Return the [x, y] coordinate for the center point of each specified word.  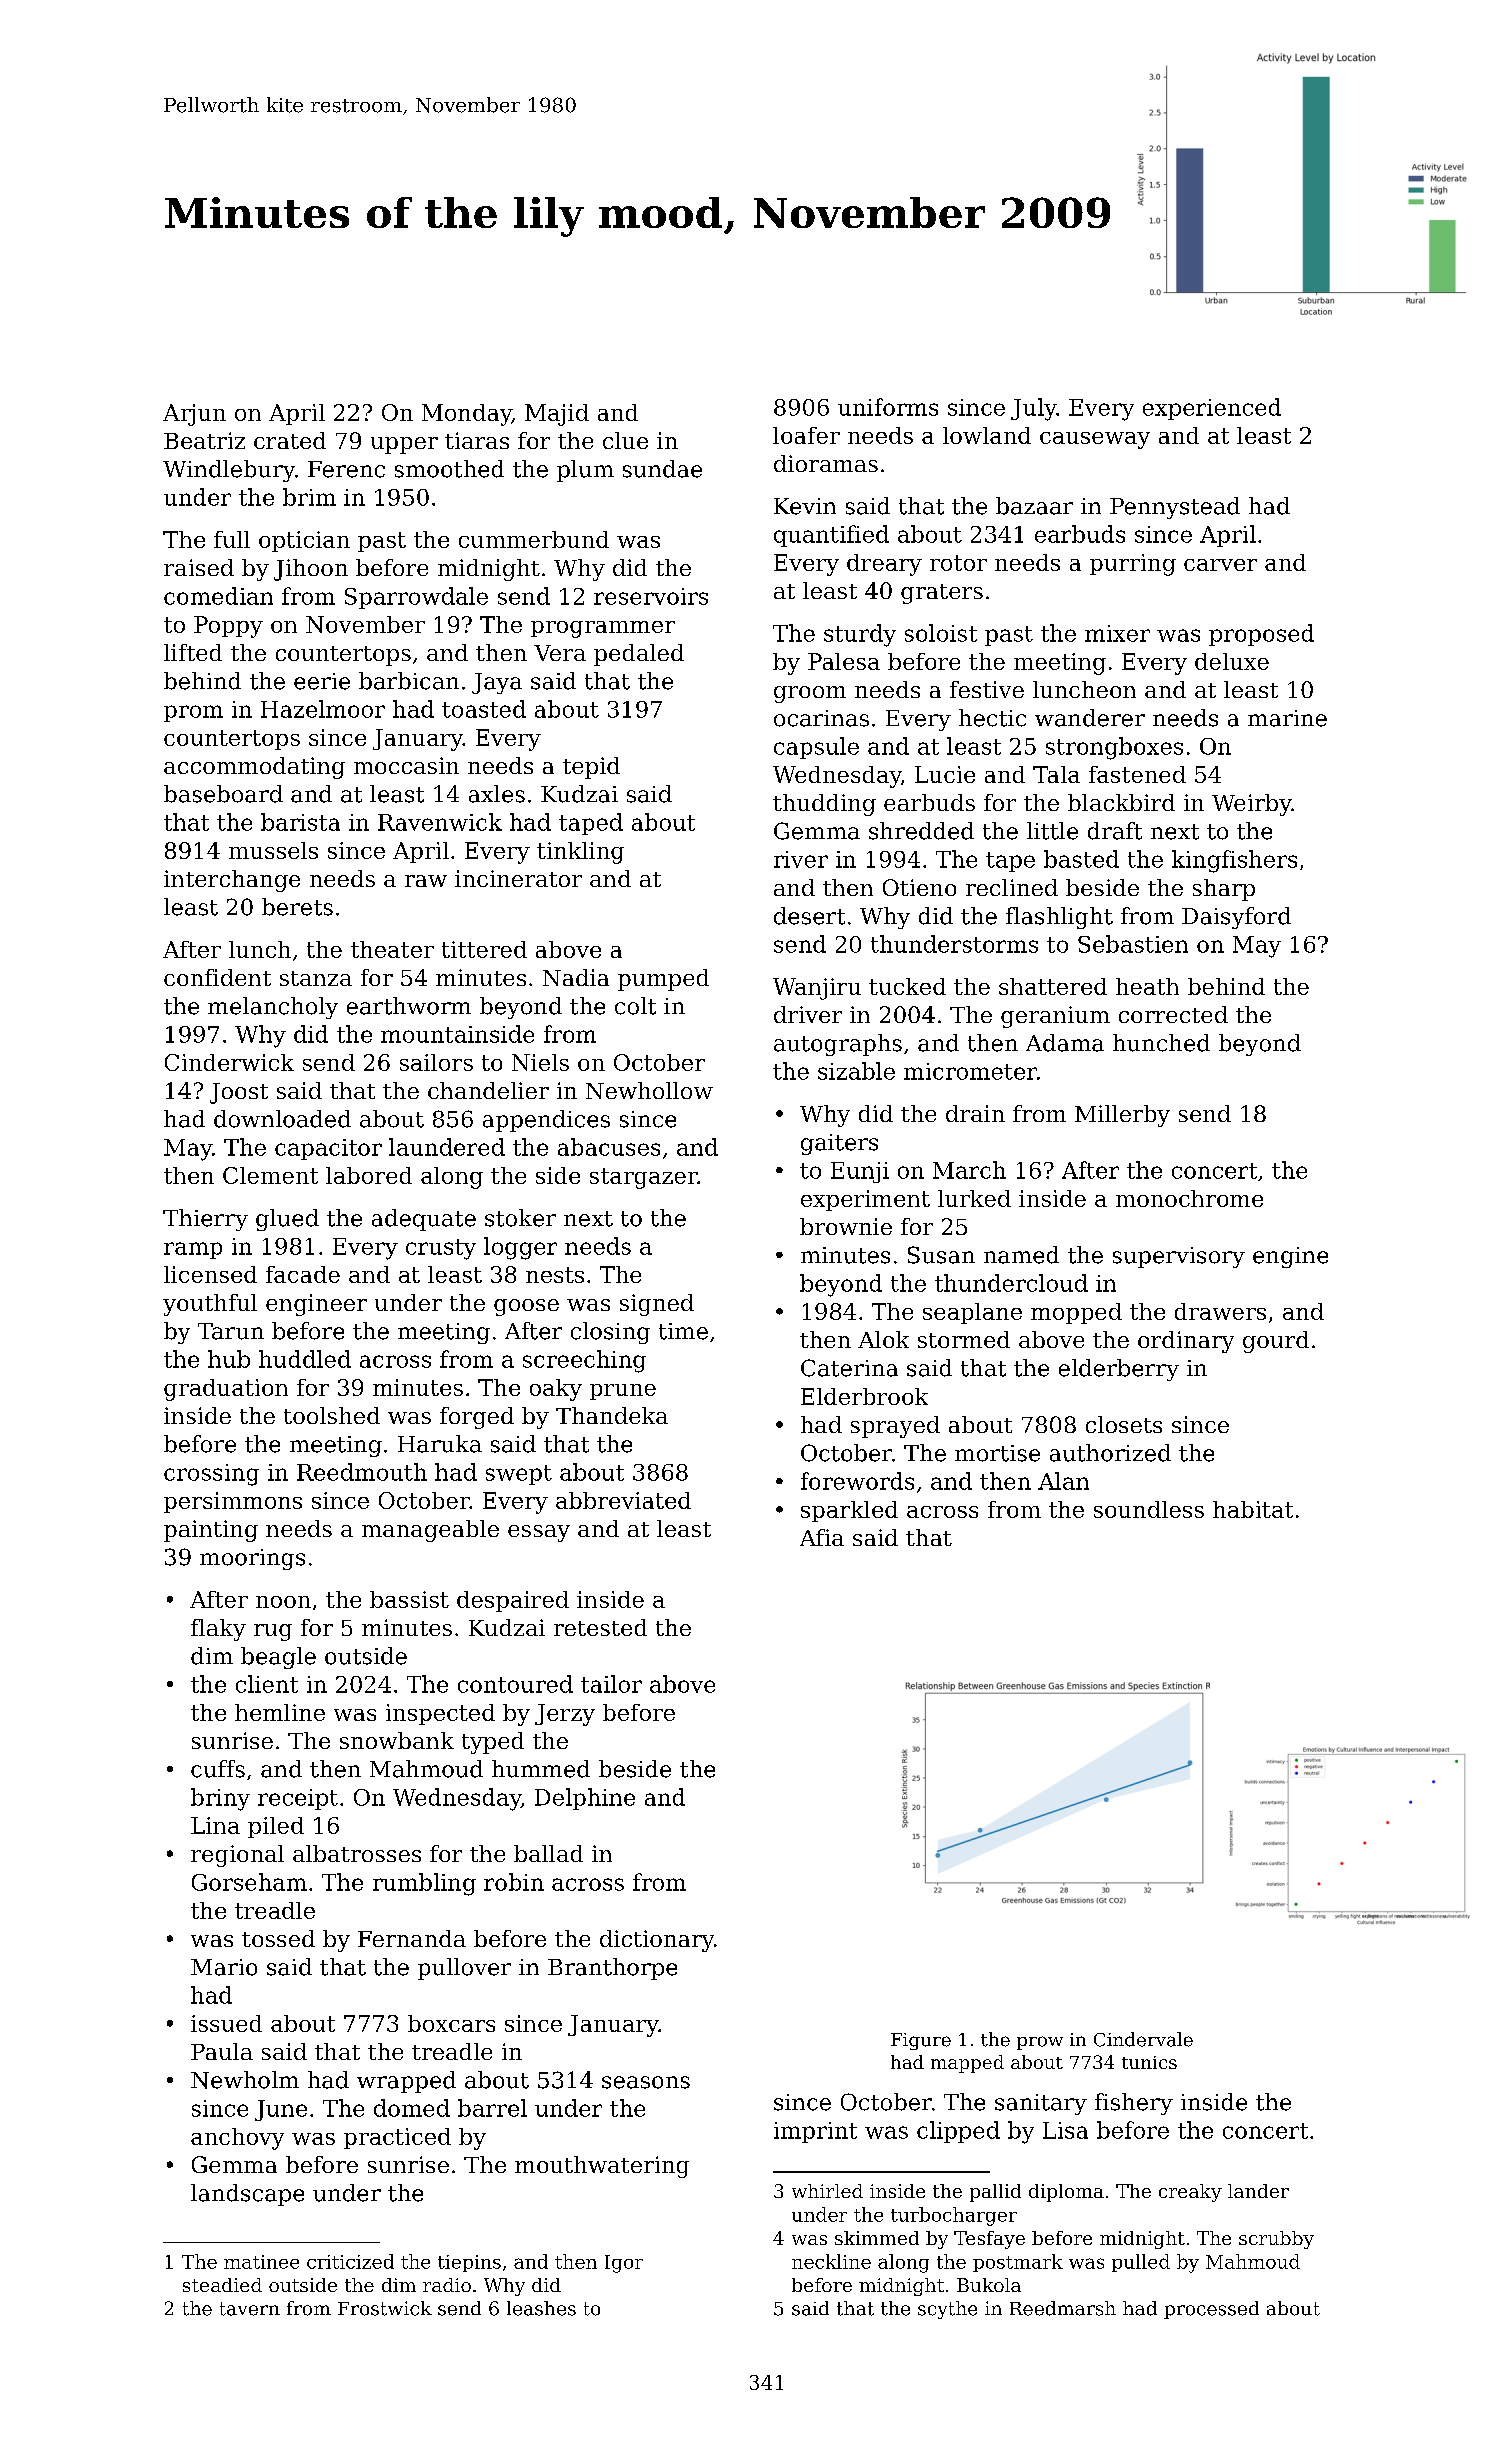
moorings [252, 1559]
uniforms [888, 407]
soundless [1149, 1509]
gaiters [839, 1144]
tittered [484, 949]
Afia [822, 1537]
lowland [987, 435]
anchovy [237, 2139]
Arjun [194, 415]
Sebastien [1133, 944]
